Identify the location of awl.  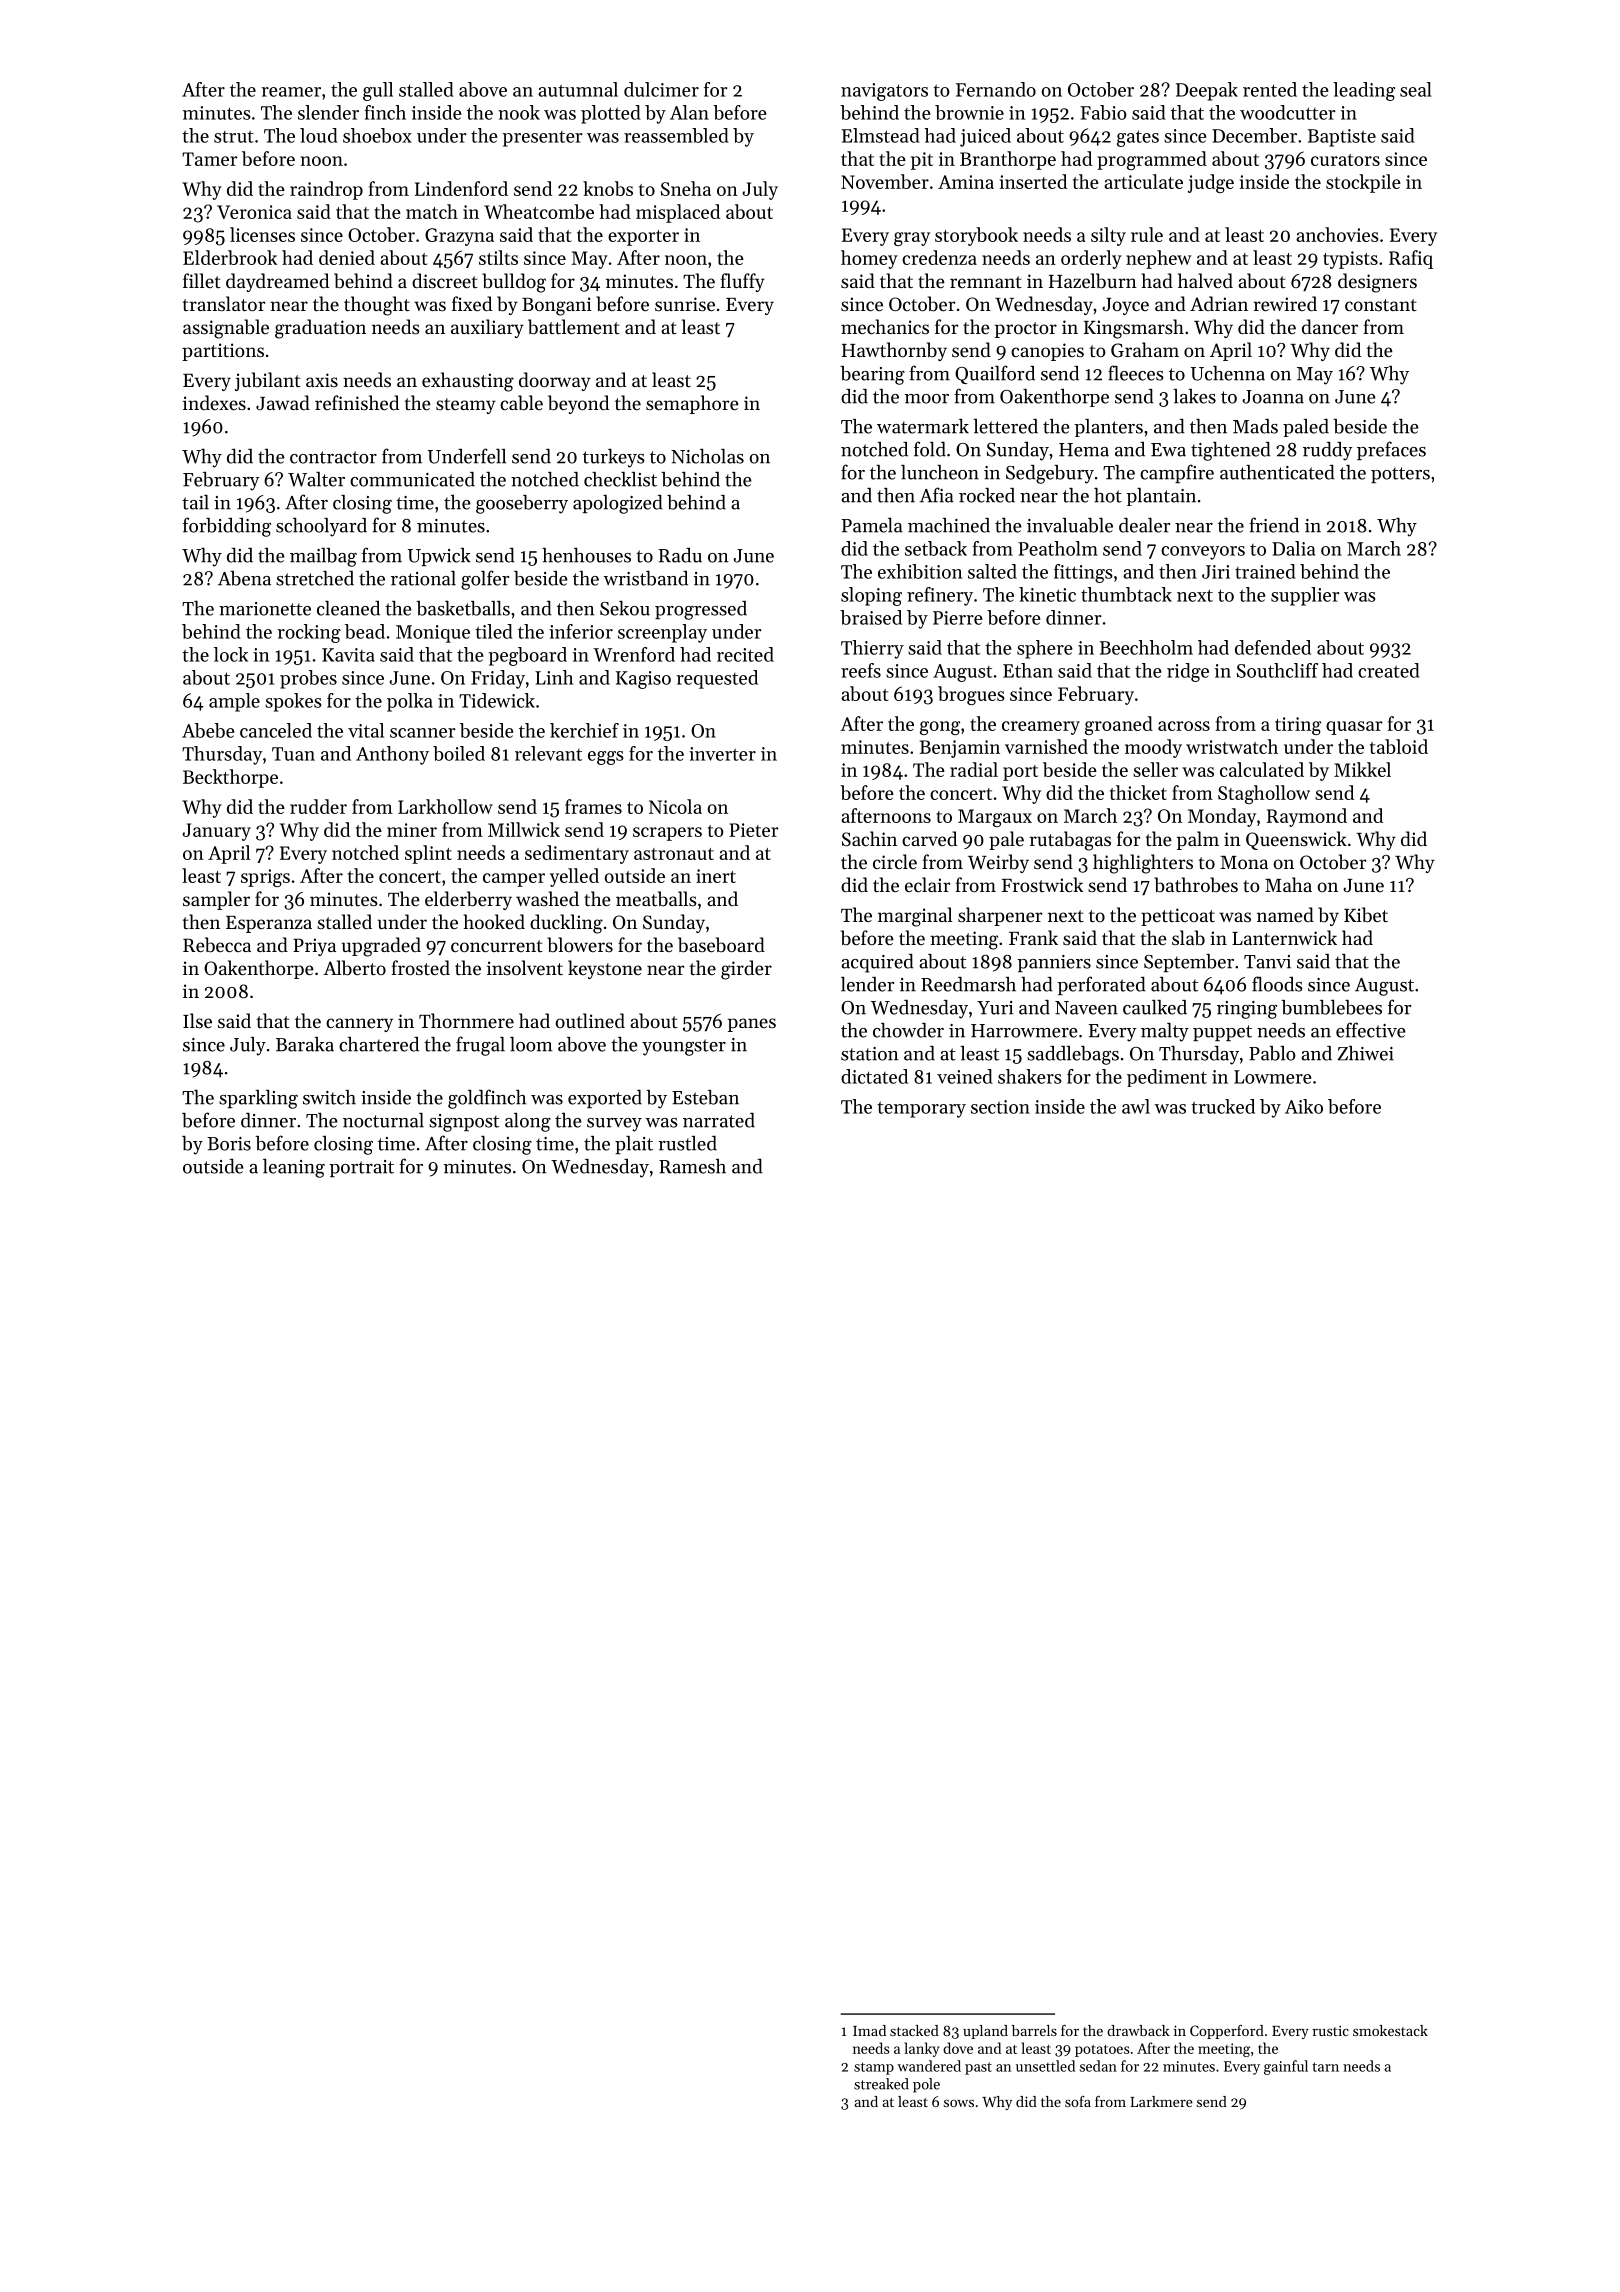
(1136, 1106).
